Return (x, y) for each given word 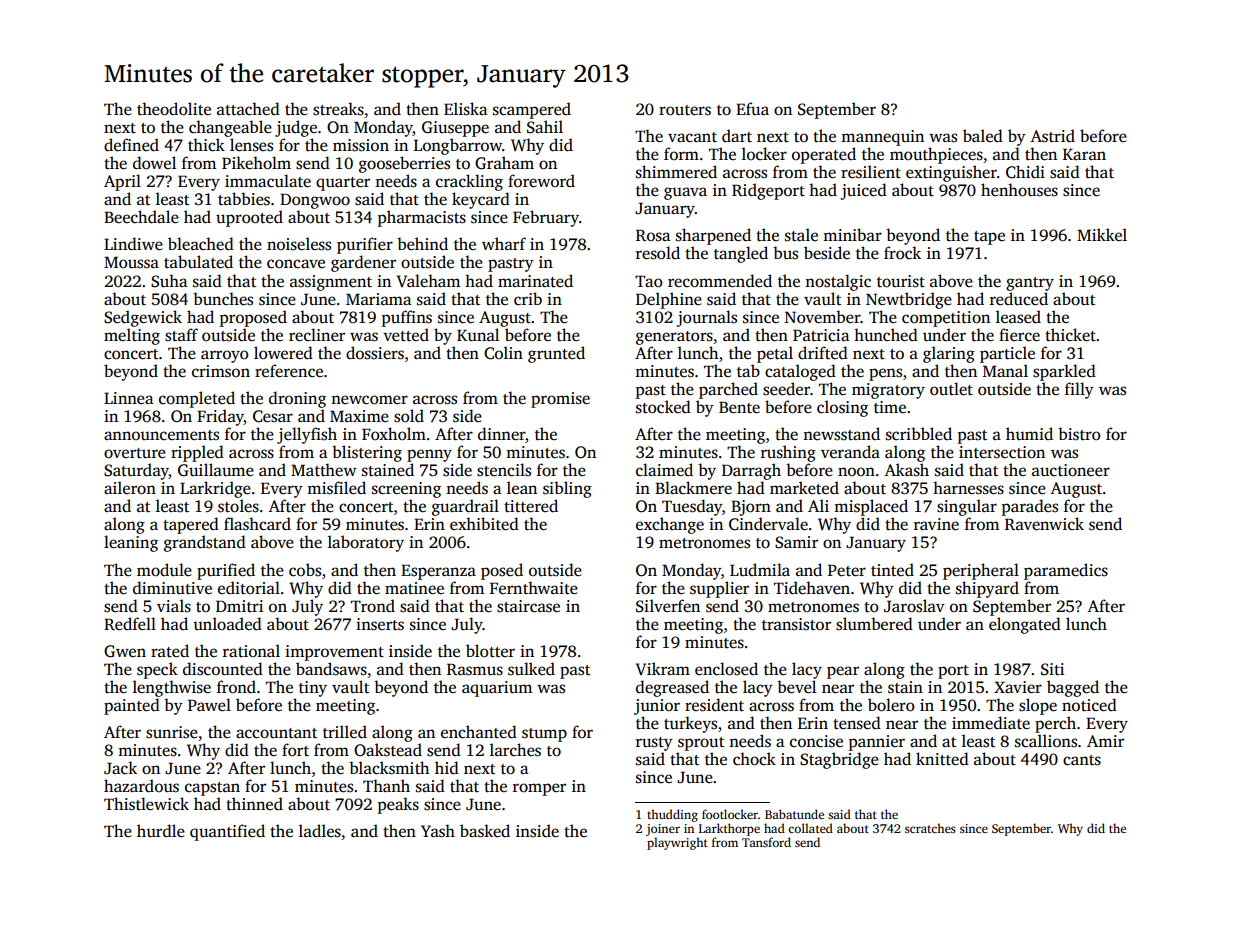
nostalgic (838, 282)
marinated (535, 280)
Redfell (130, 624)
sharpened (713, 236)
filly (1079, 390)
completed (197, 399)
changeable (230, 128)
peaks (398, 805)
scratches (930, 828)
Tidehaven (812, 588)
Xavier (1018, 687)
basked (485, 831)
